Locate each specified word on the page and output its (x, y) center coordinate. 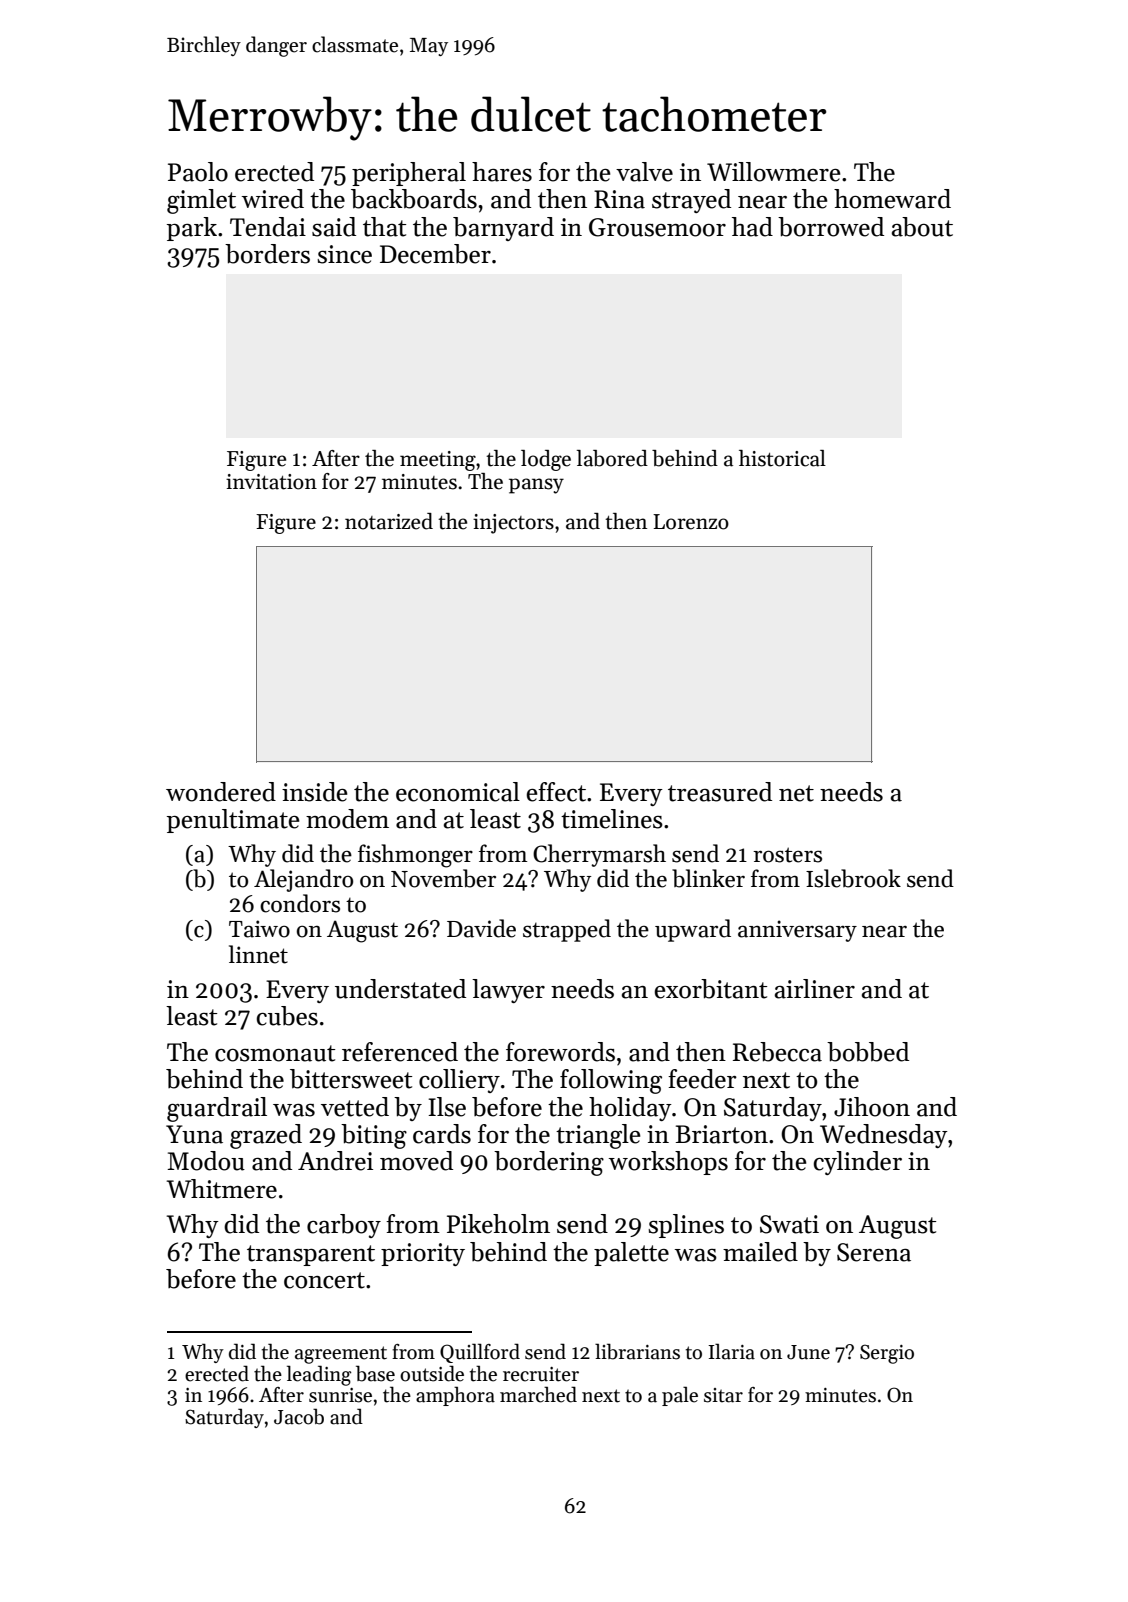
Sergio (887, 1354)
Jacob (299, 1416)
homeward (892, 199)
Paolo (198, 172)
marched (538, 1394)
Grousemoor (657, 227)
